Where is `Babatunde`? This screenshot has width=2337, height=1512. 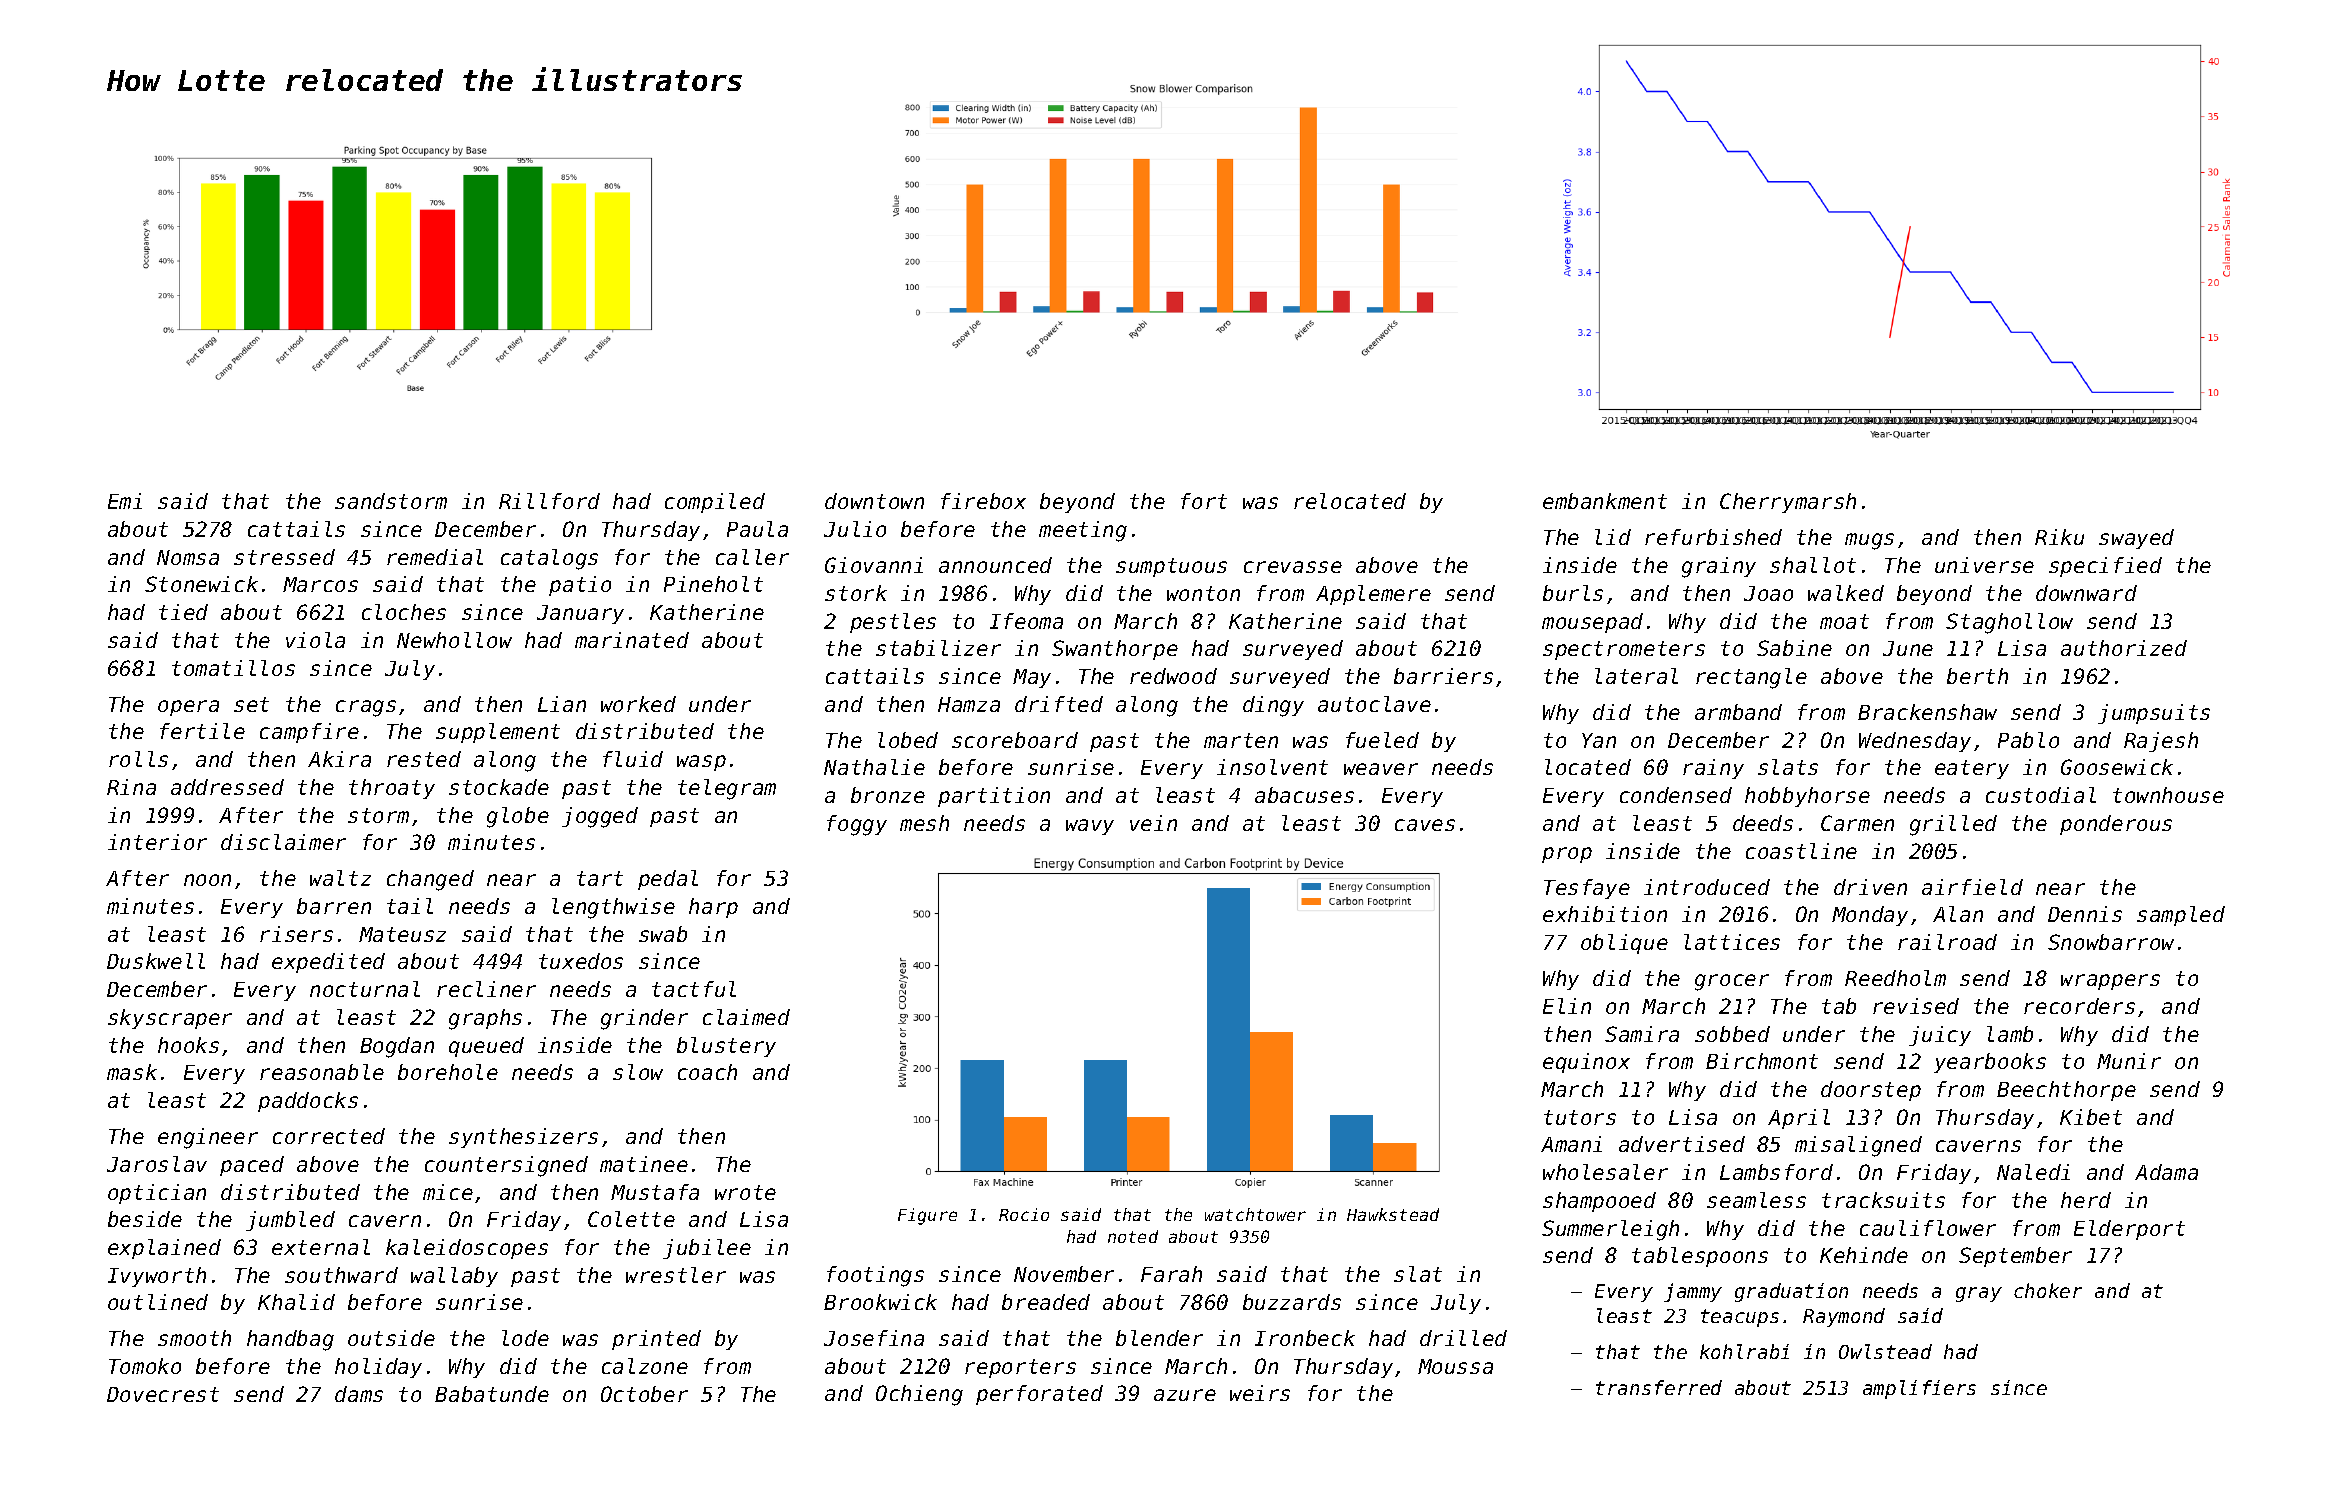
Babatunde is located at coordinates (492, 1394).
